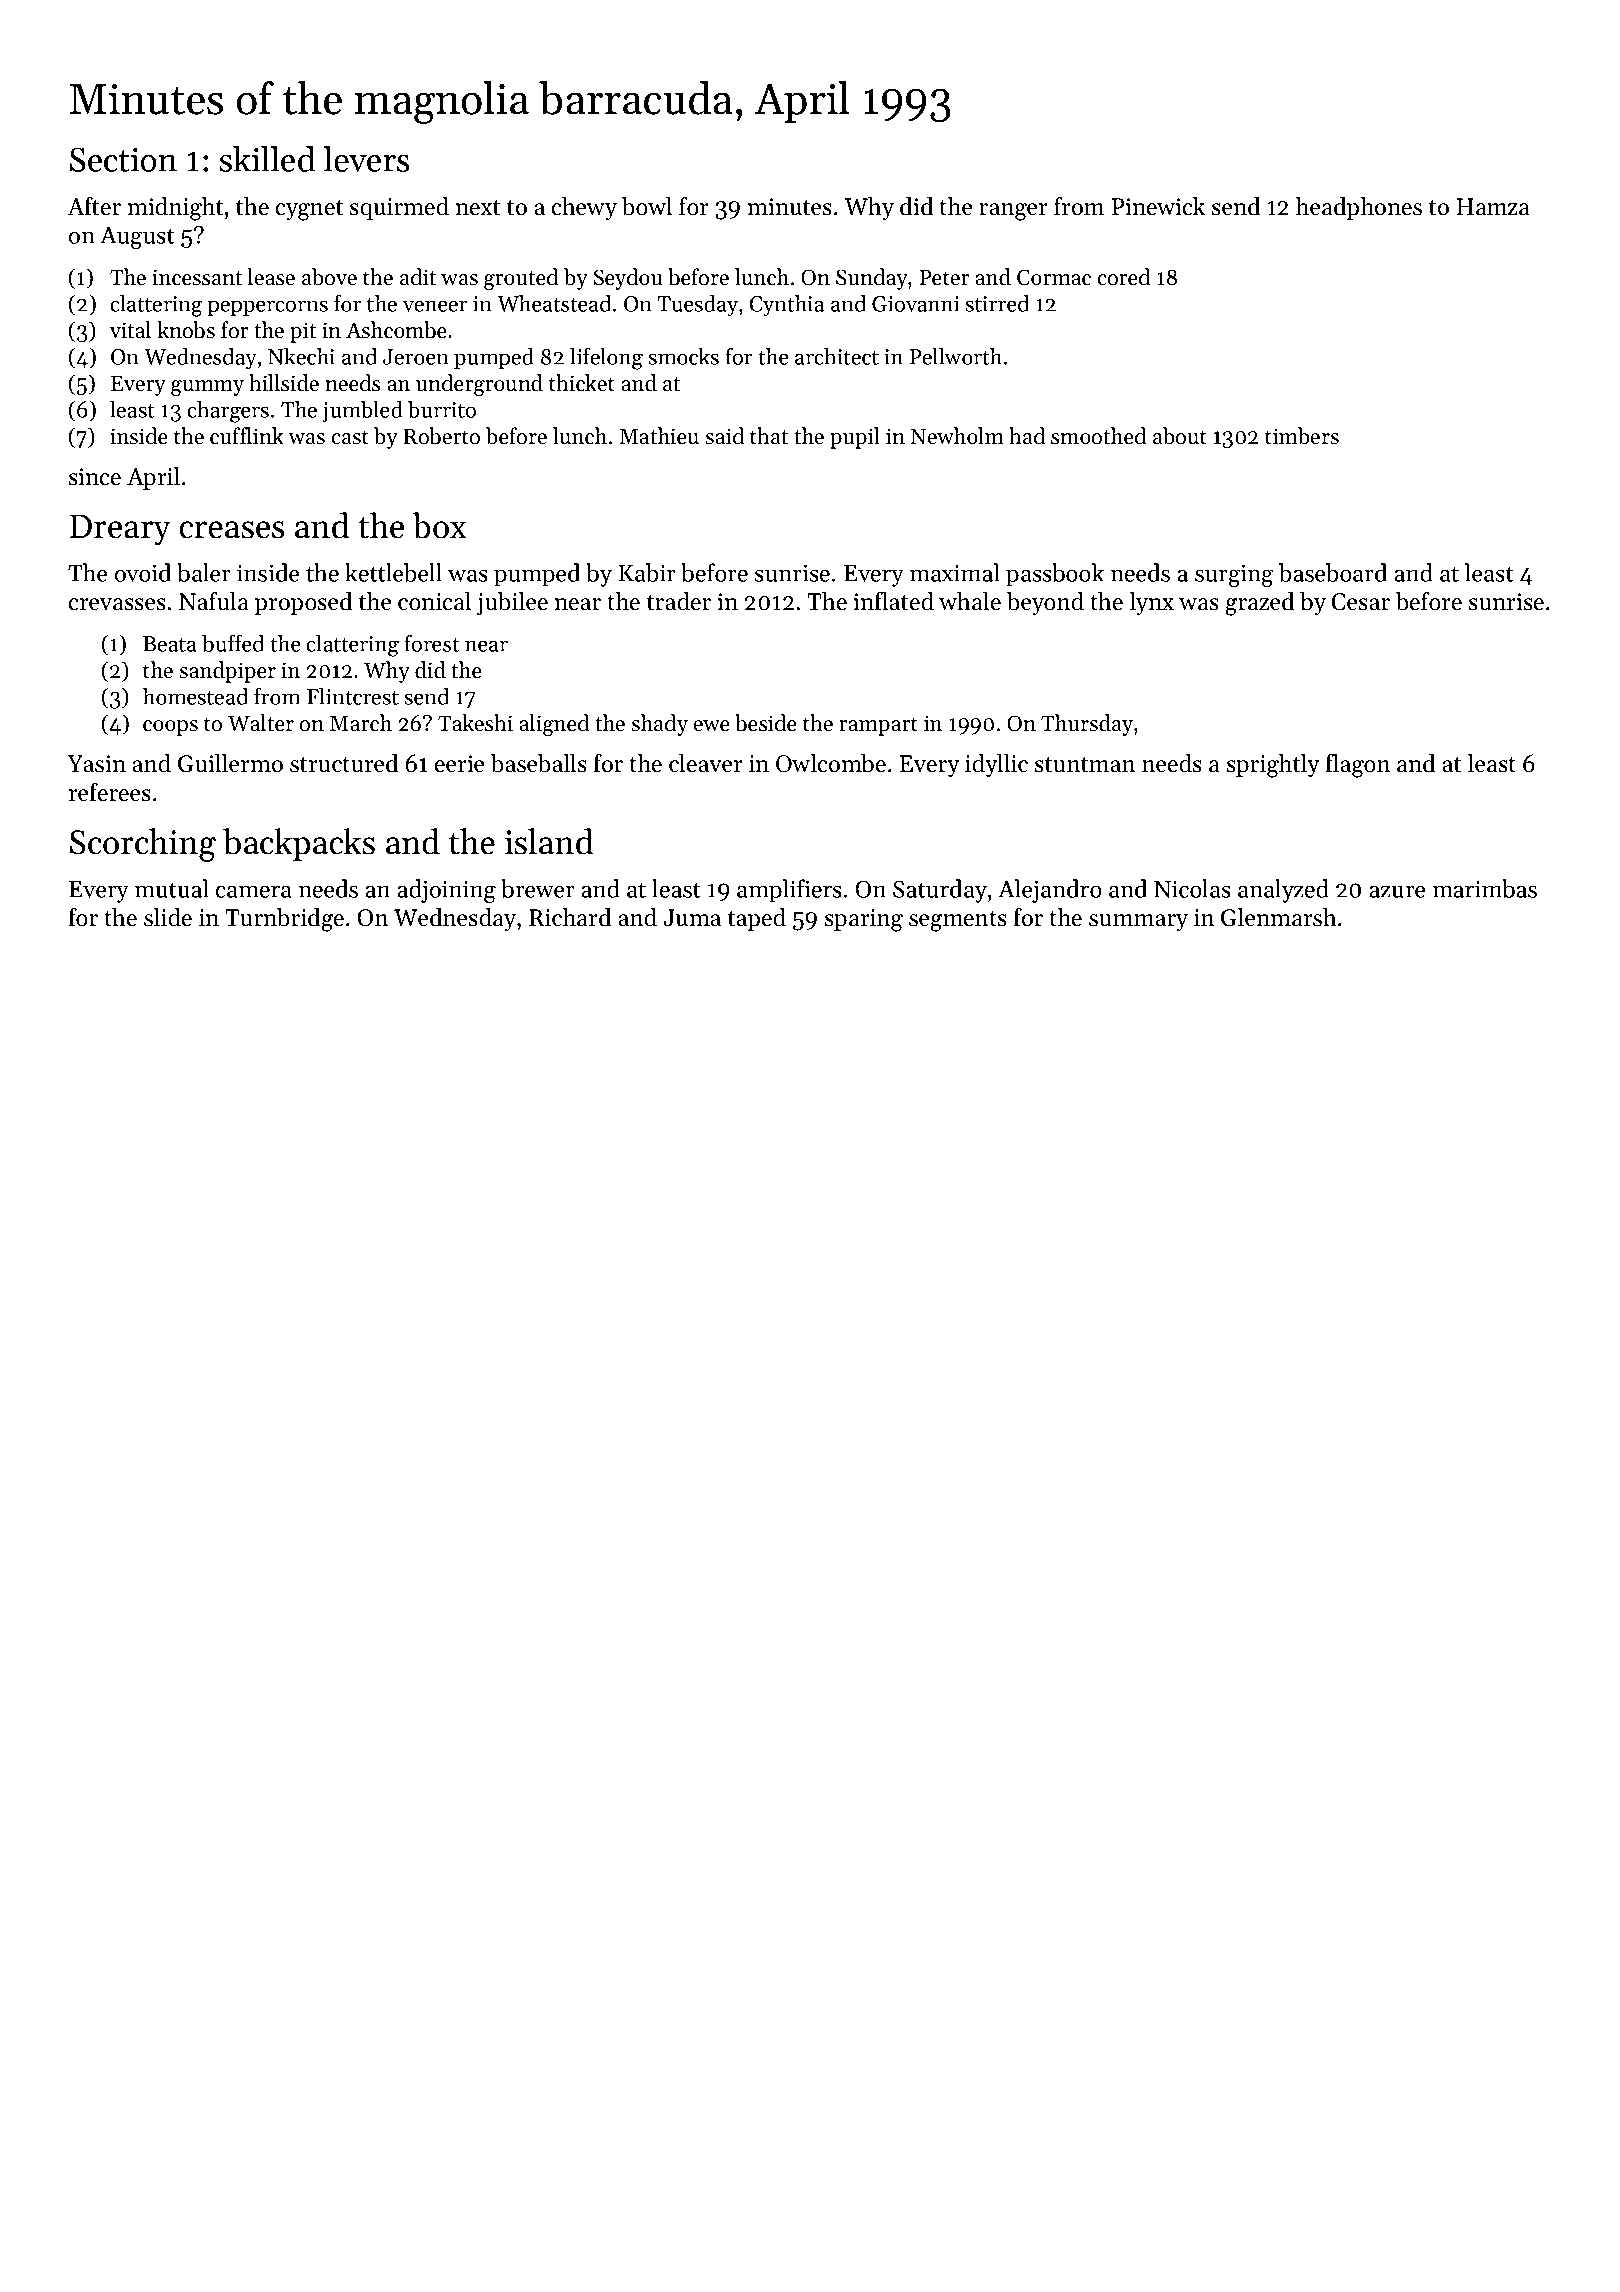  Describe the element at coordinates (1484, 888) in the image. I see `marimbas` at that location.
